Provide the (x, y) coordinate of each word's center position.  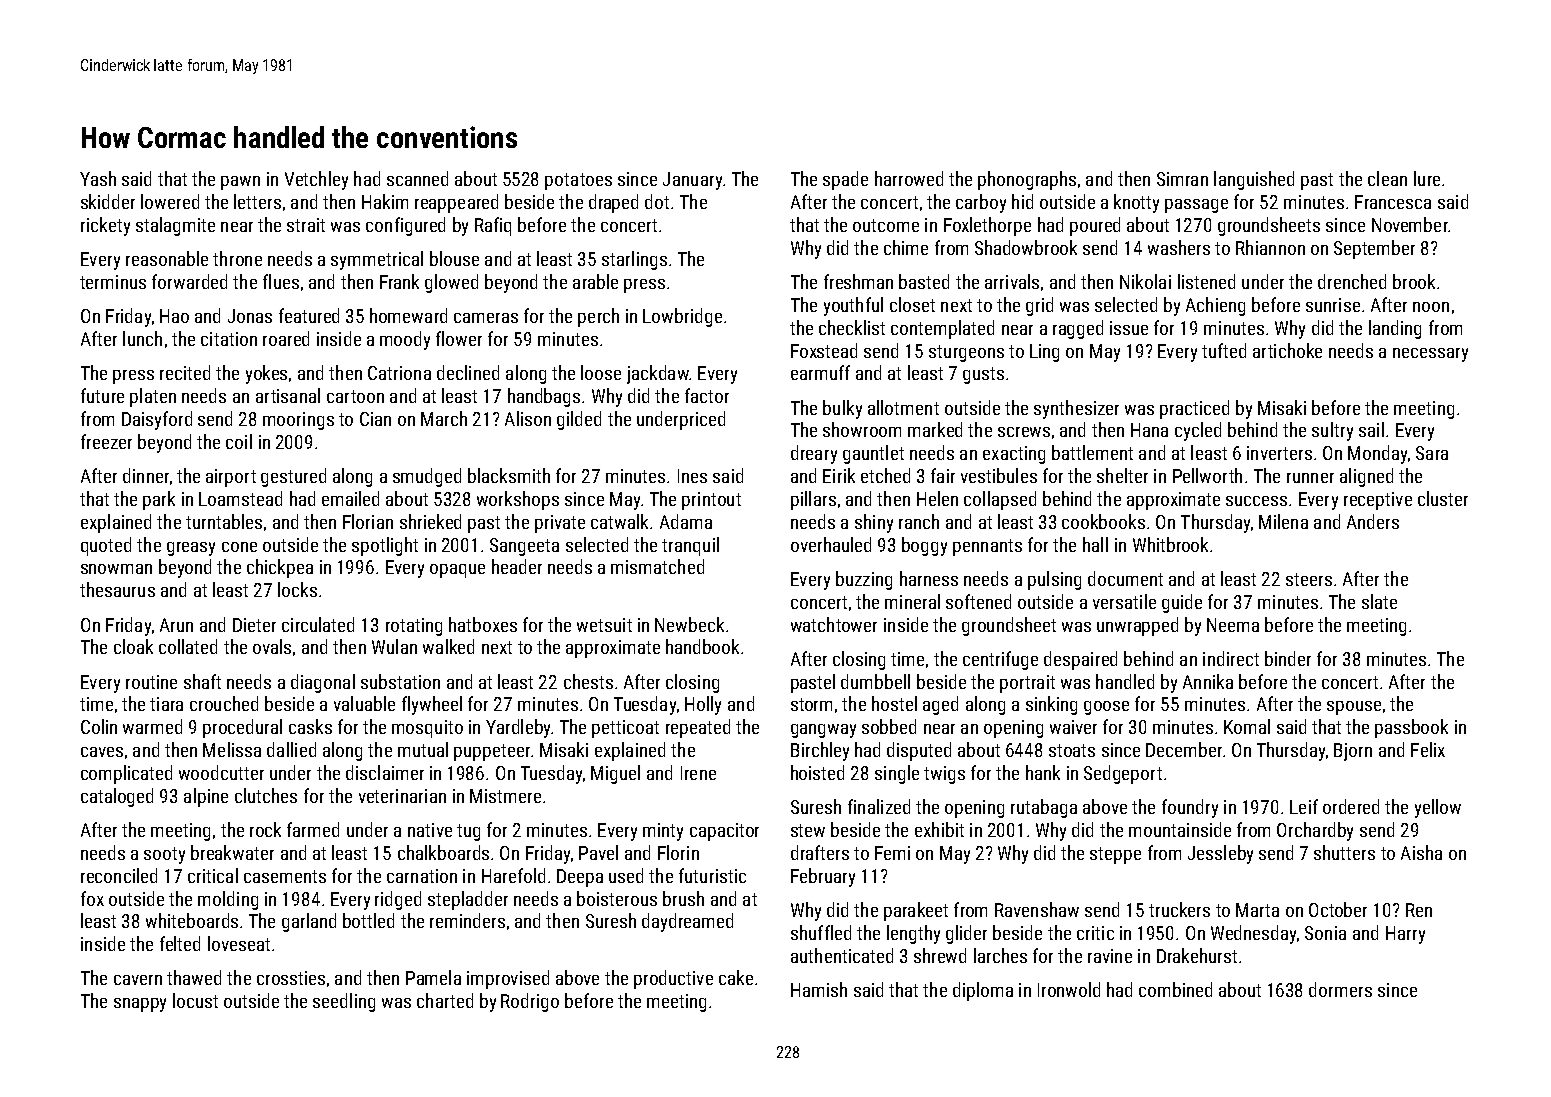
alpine (206, 797)
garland (309, 922)
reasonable (167, 258)
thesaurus (117, 589)
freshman (858, 281)
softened (978, 601)
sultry (1332, 431)
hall (1095, 544)
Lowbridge (682, 317)
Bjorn (1353, 752)
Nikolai (1145, 281)
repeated (698, 728)
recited (185, 372)
